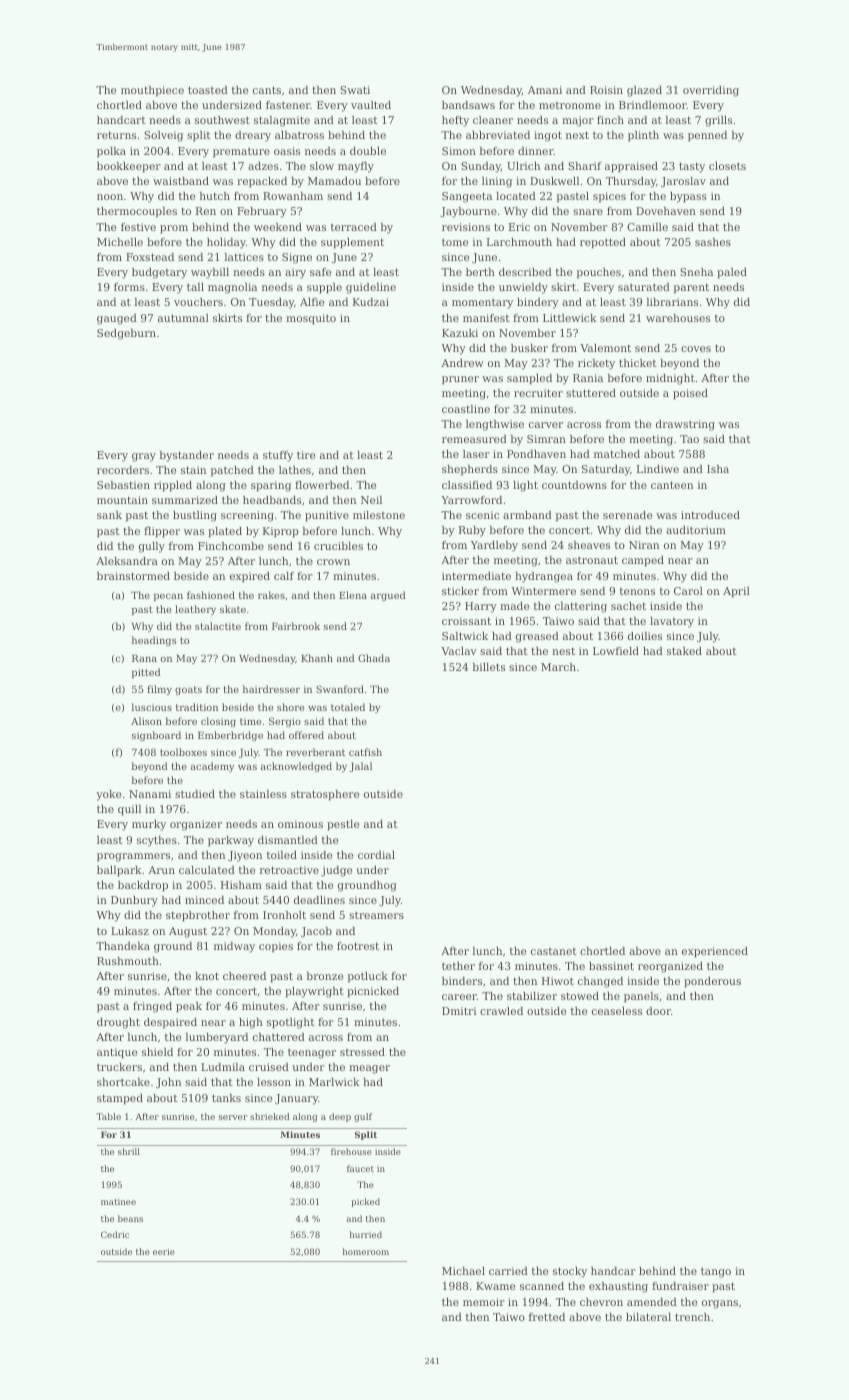 This image has height=1400, width=849. Describe the element at coordinates (684, 651) in the image. I see `staked` at that location.
